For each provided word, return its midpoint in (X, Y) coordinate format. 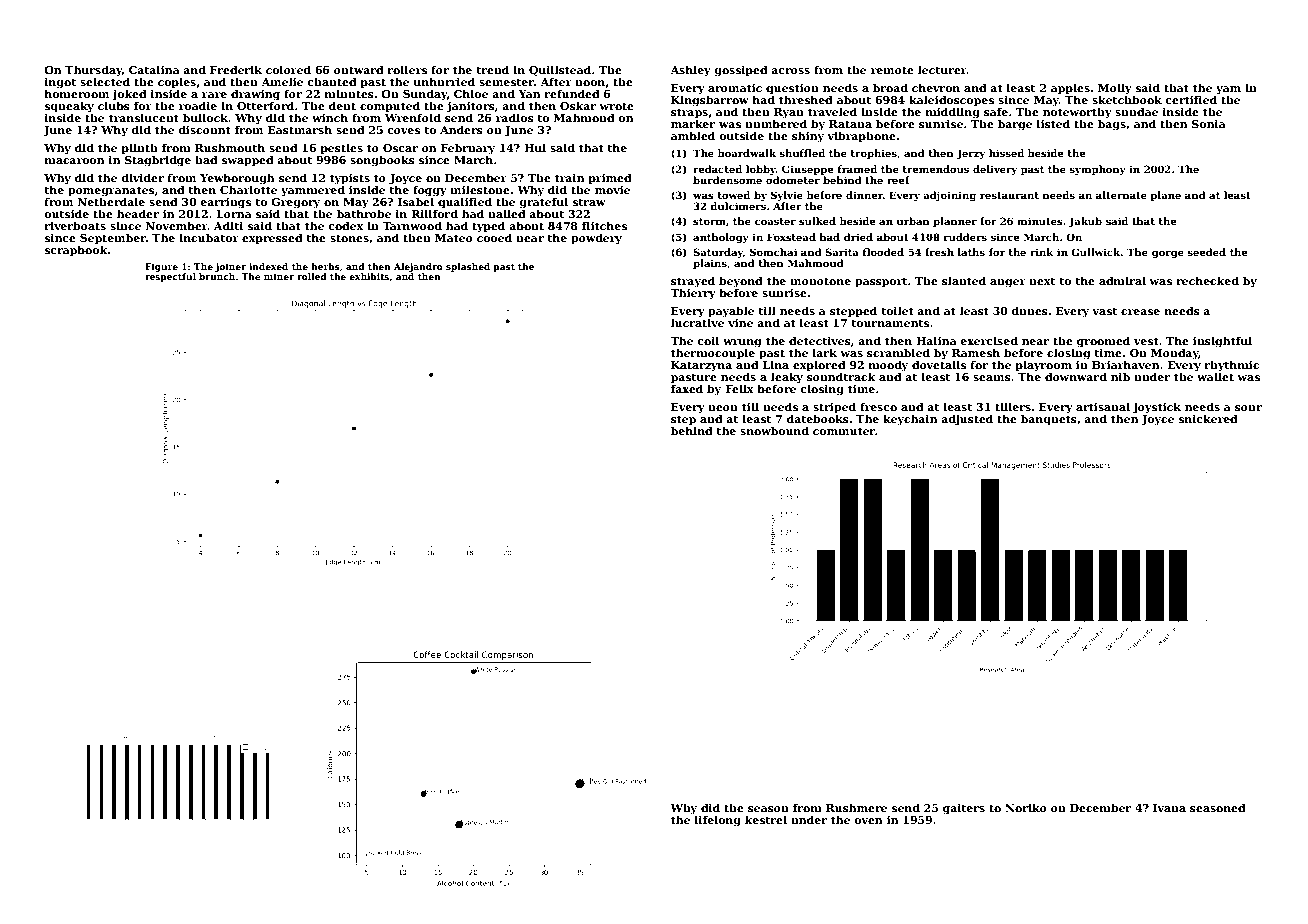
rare (214, 95)
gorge (1168, 254)
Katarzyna (701, 366)
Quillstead (560, 70)
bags (1112, 125)
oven (868, 821)
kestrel (766, 819)
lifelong (718, 821)
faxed (687, 388)
